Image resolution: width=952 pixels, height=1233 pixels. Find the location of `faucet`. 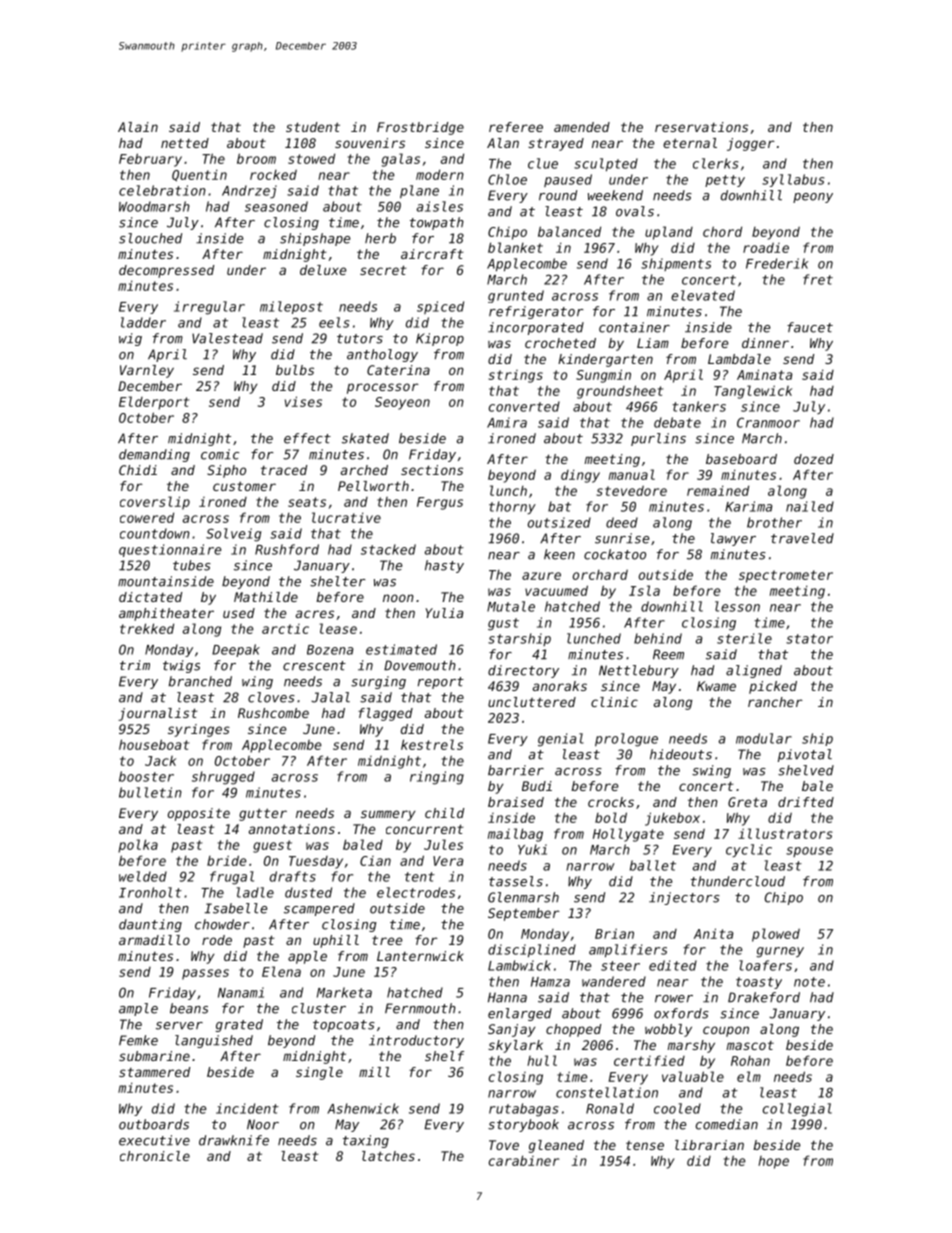

faucet is located at coordinates (810, 327).
